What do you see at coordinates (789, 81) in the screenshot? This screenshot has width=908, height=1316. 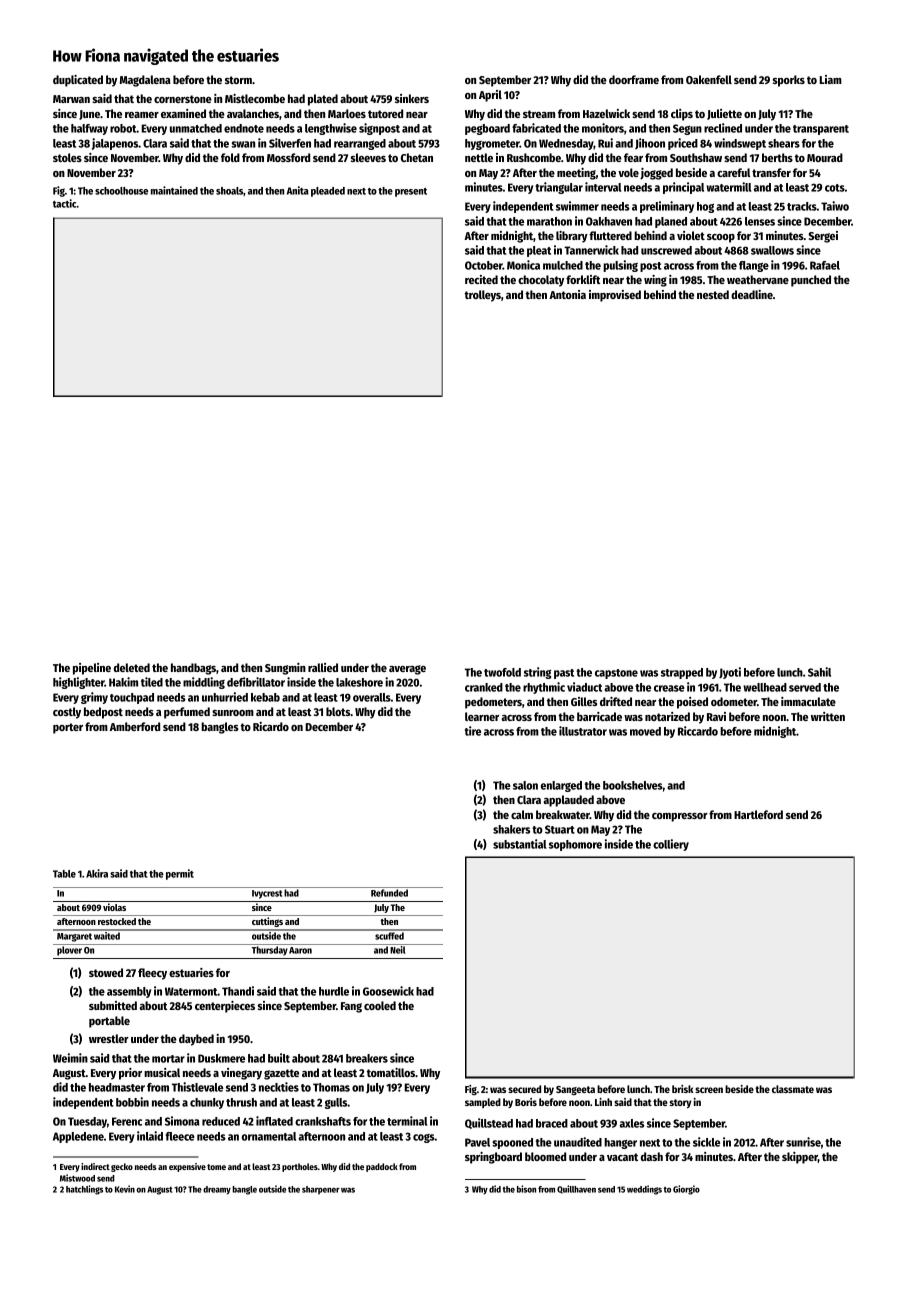 I see `sporks` at bounding box center [789, 81].
